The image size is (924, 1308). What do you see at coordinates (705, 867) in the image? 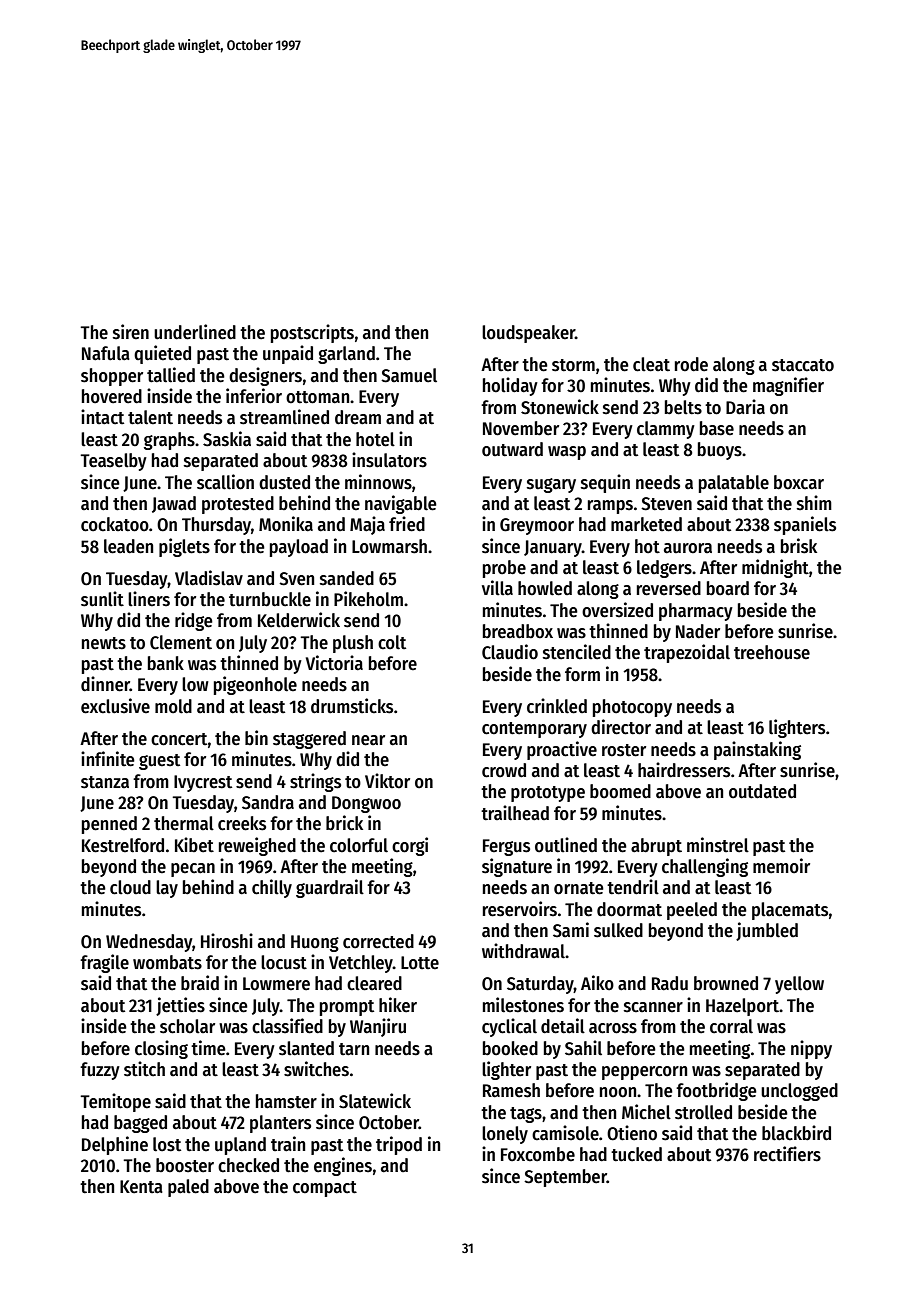
I see `challenging` at bounding box center [705, 867].
